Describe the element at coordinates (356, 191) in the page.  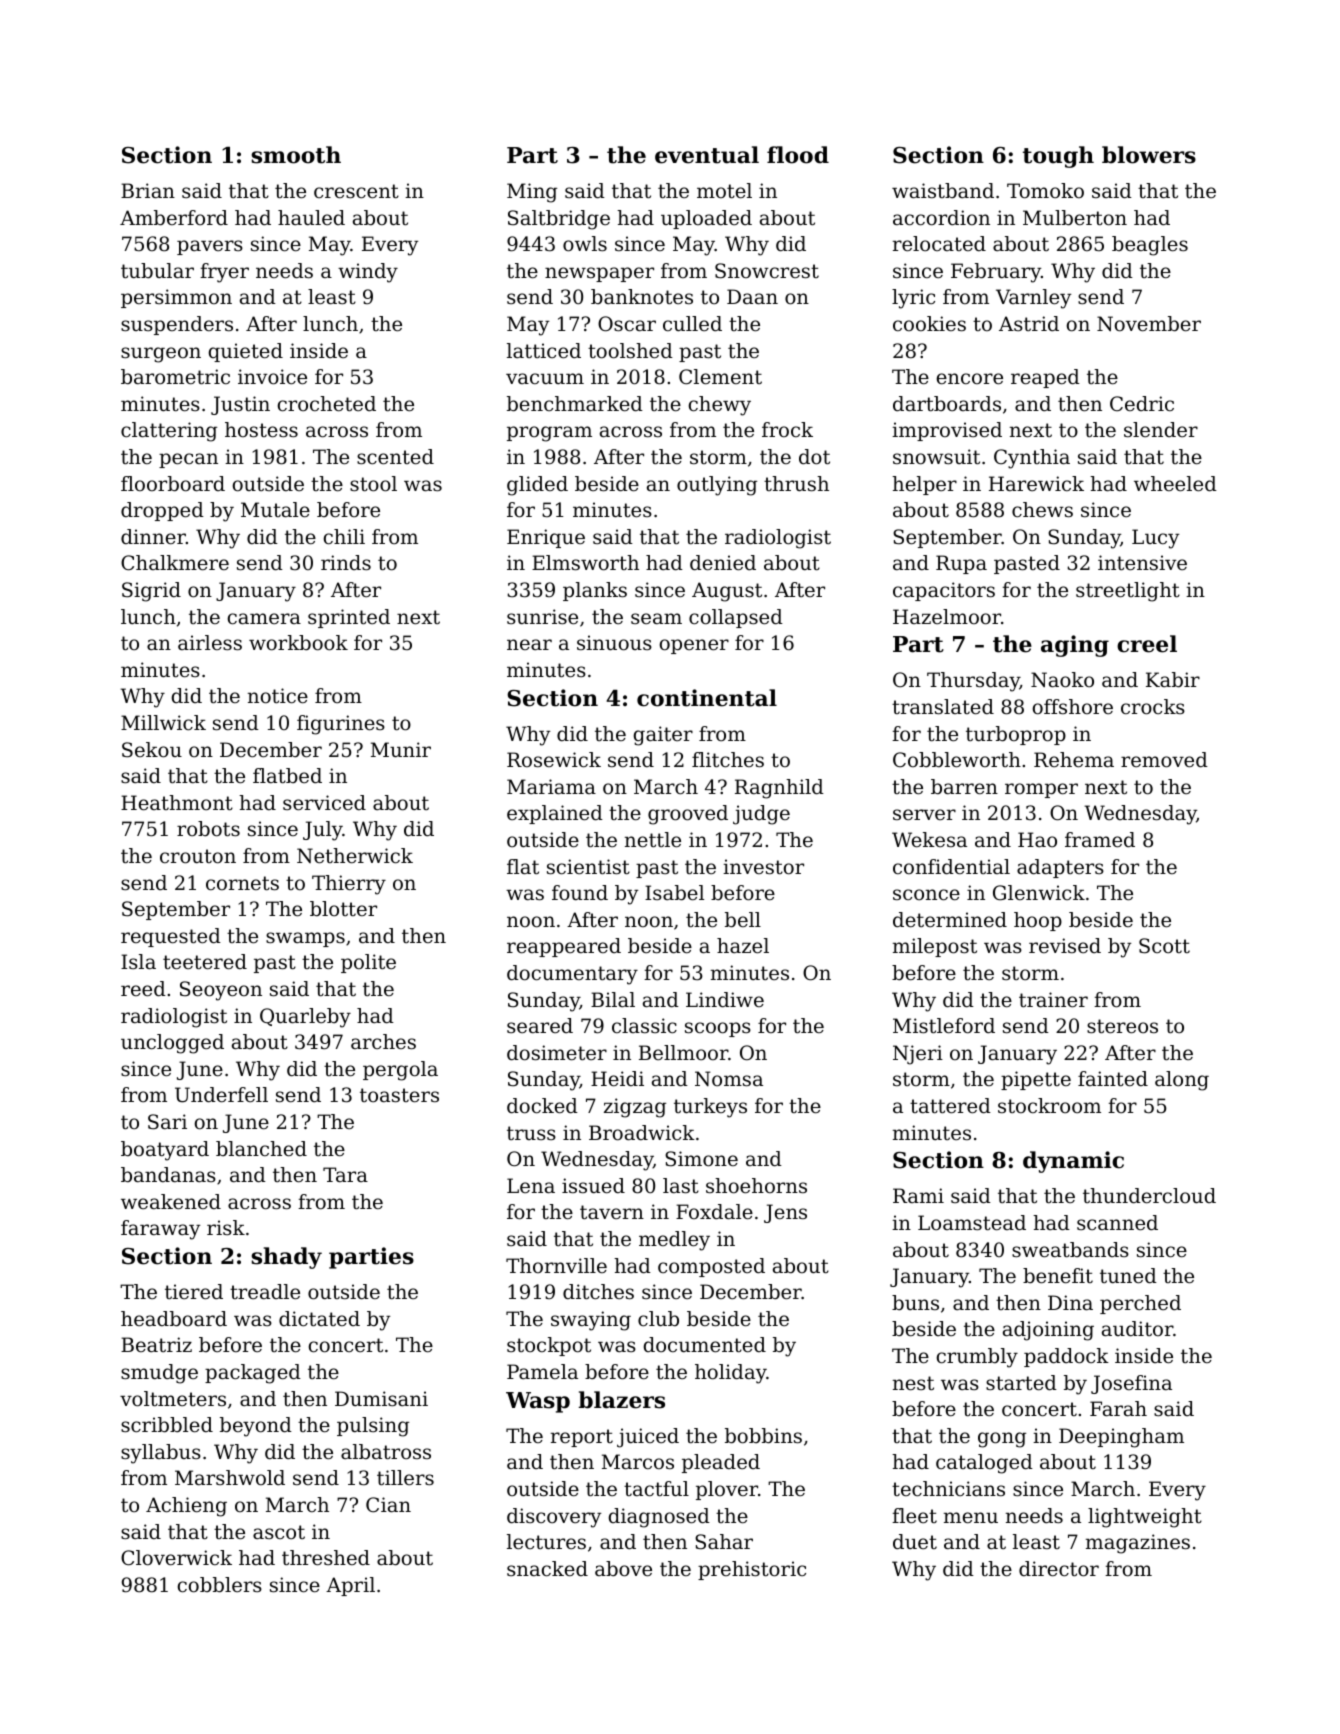
I see `crescent` at that location.
